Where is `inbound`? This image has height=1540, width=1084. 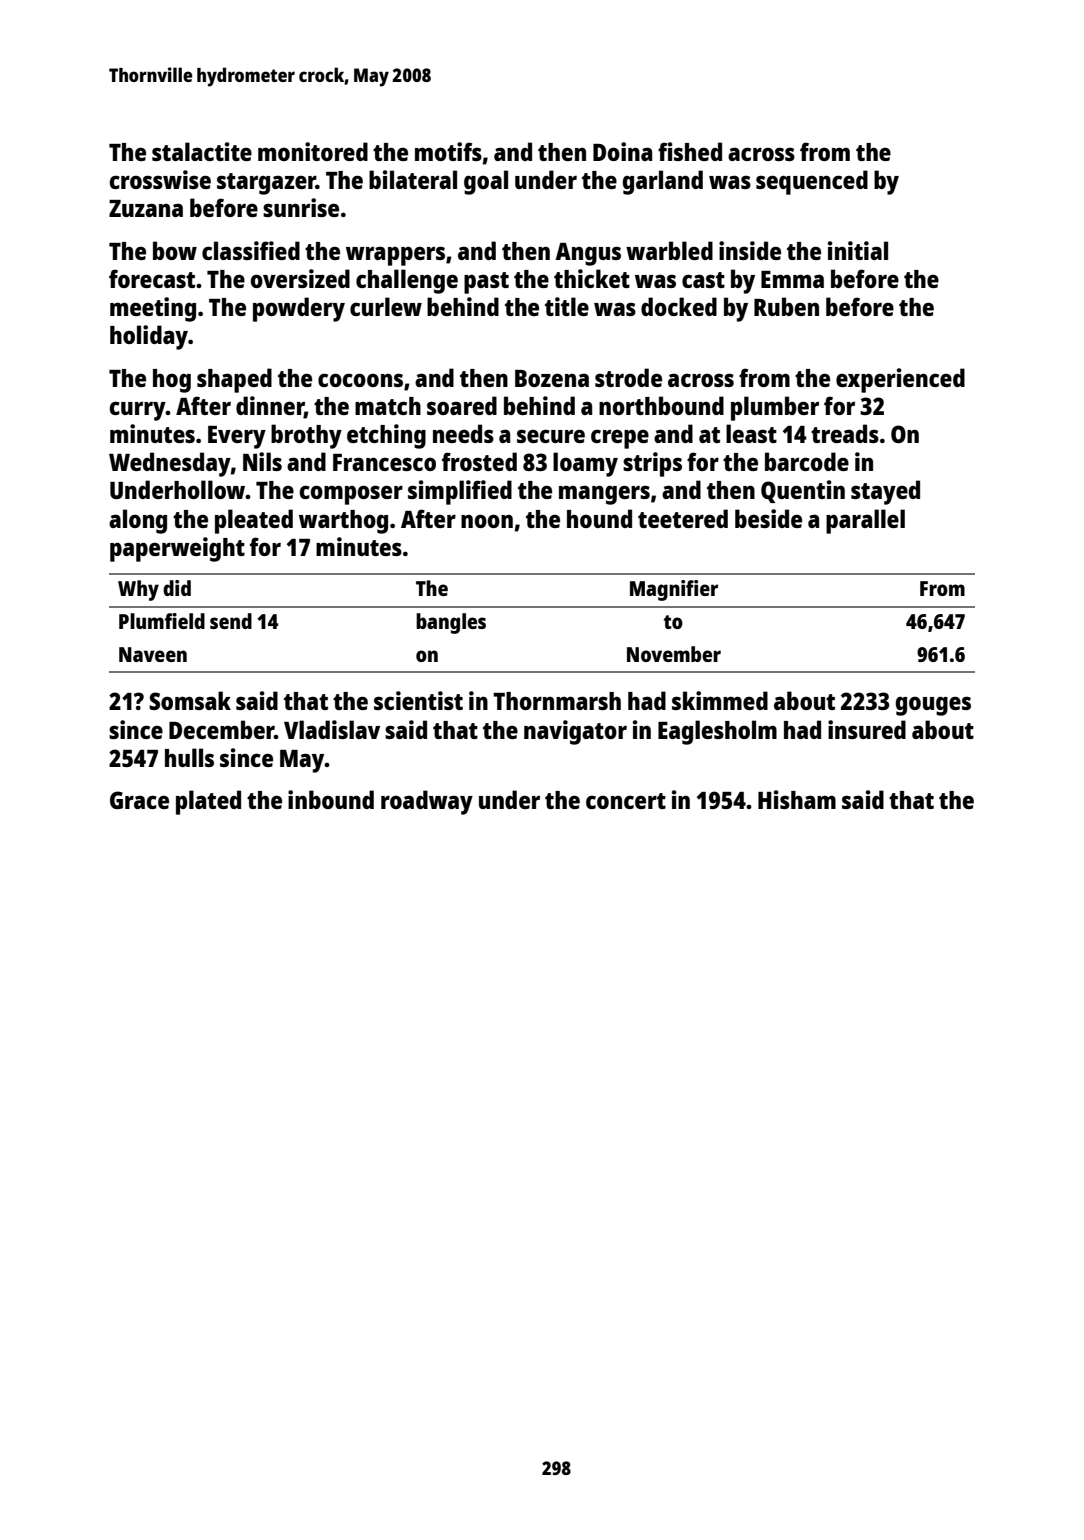
inbound is located at coordinates (331, 799).
